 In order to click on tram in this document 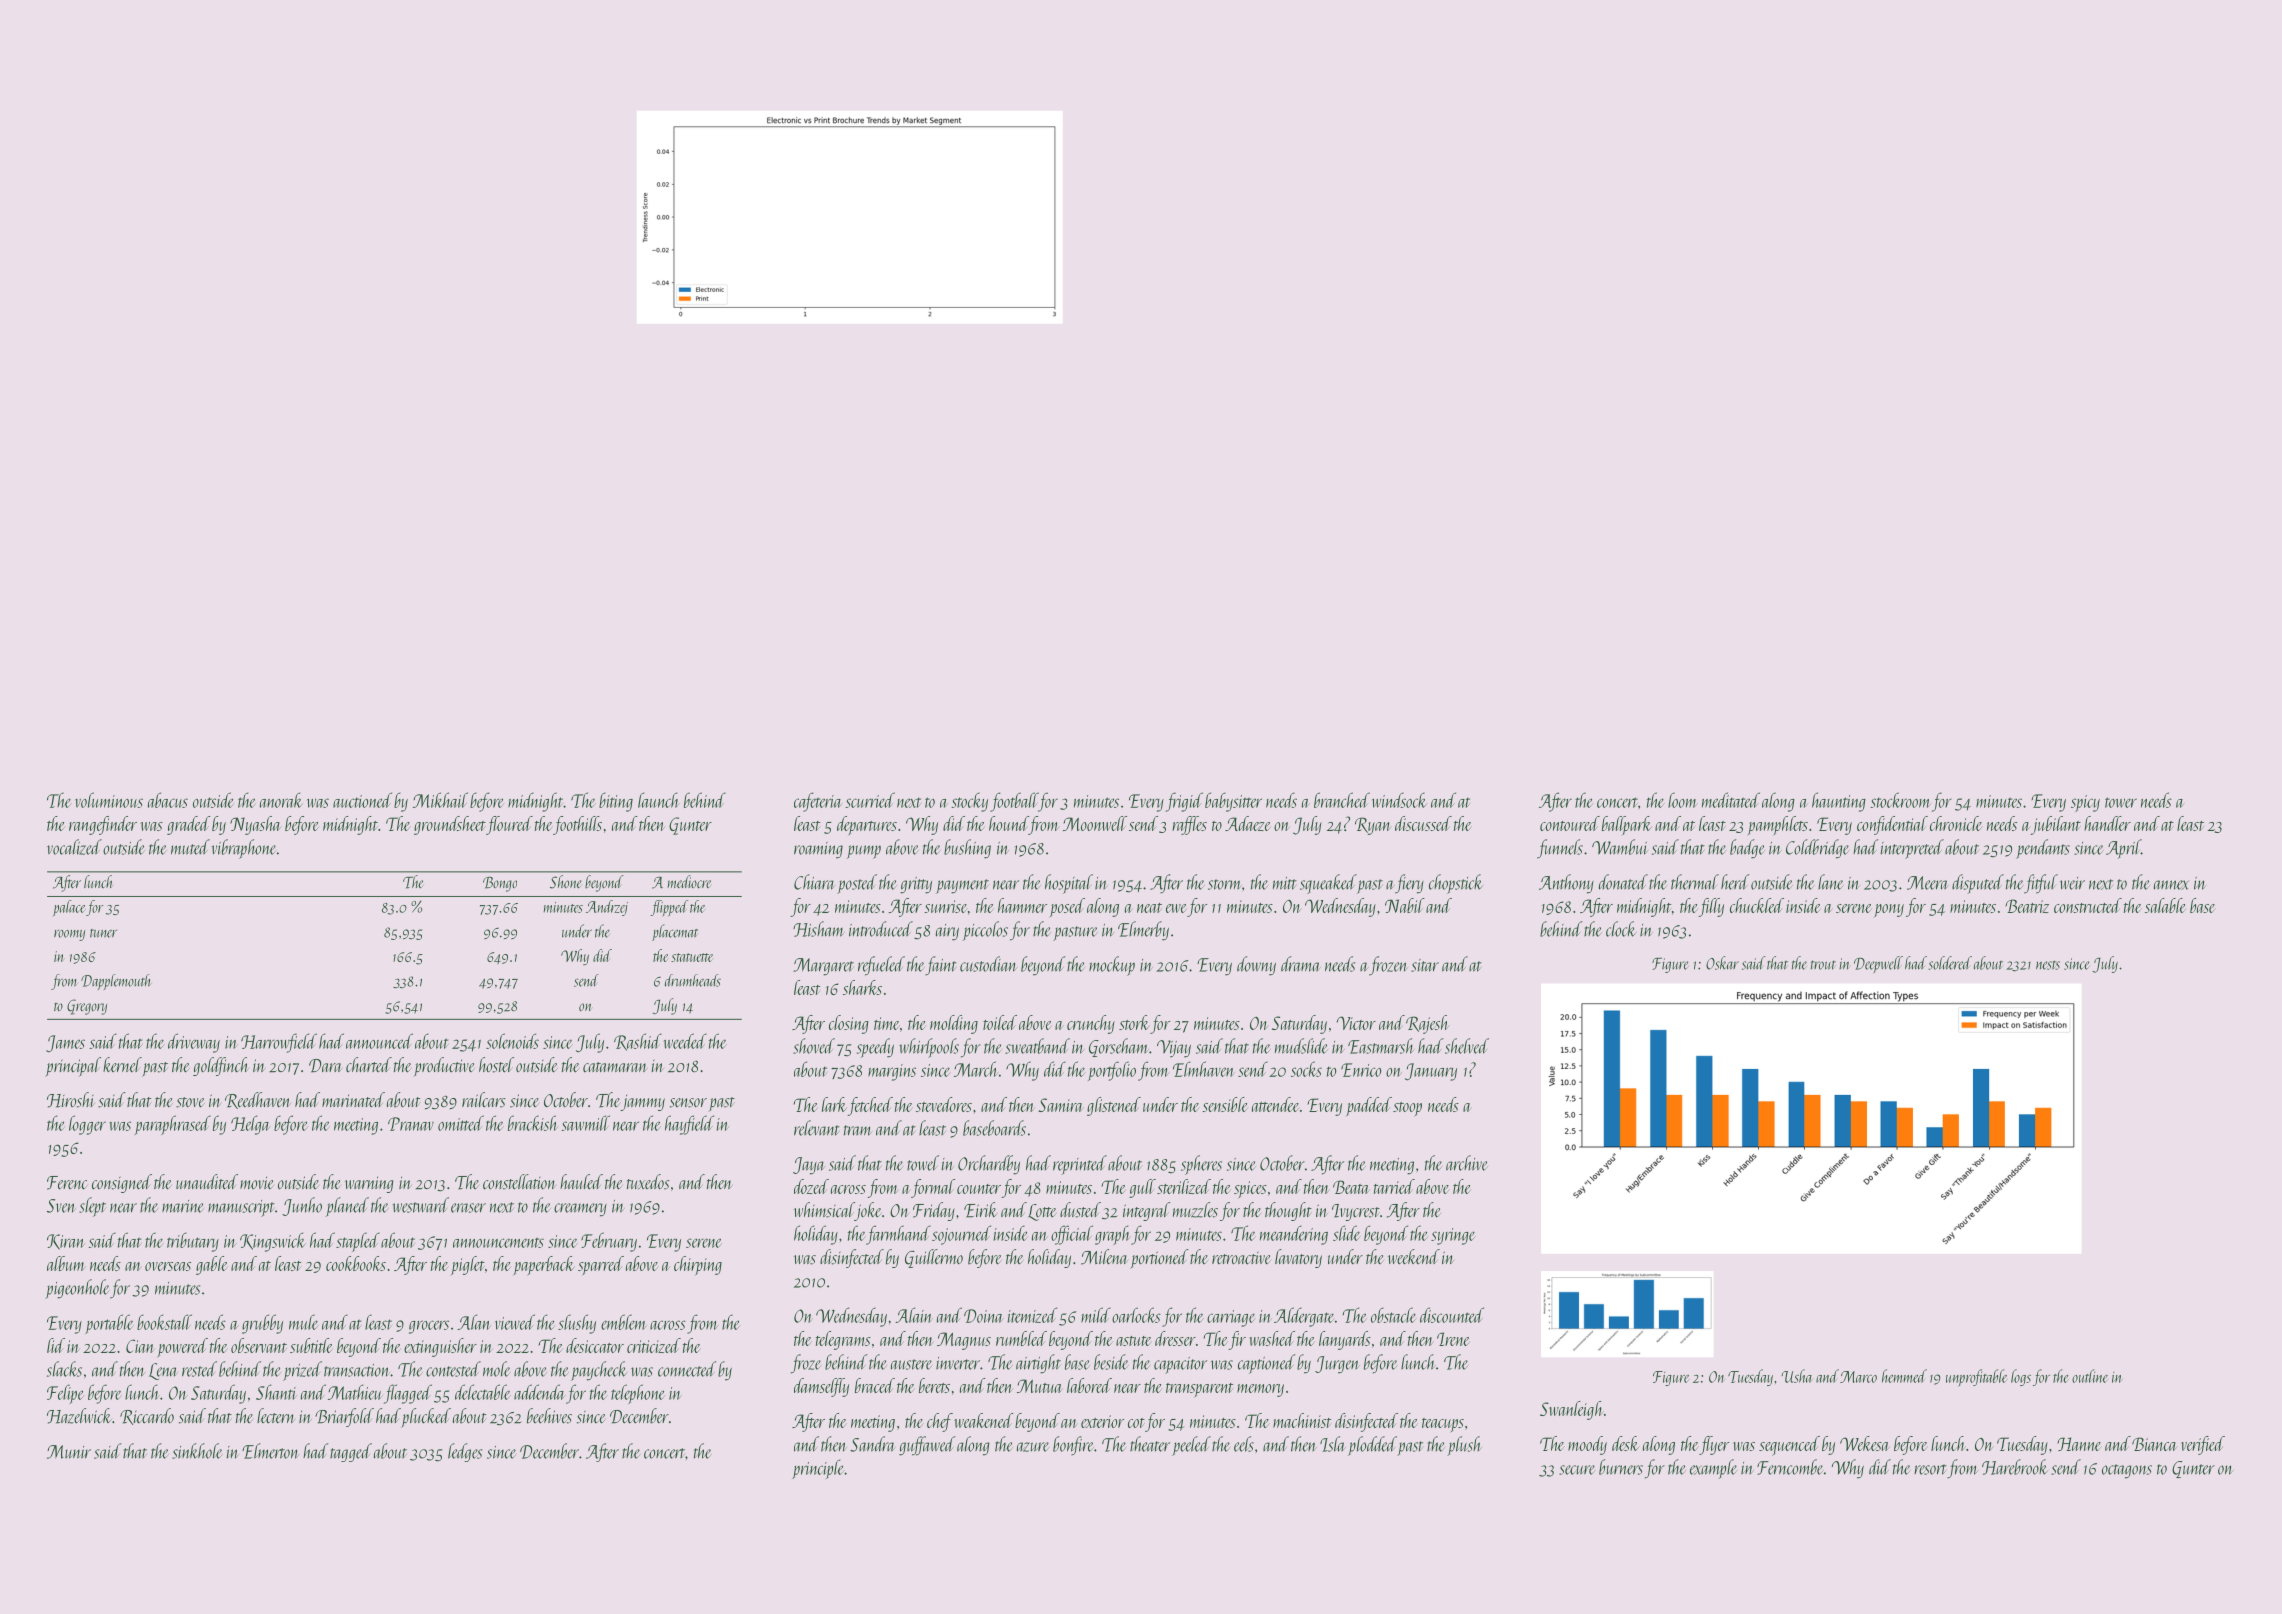, I will do `click(858, 1130)`.
